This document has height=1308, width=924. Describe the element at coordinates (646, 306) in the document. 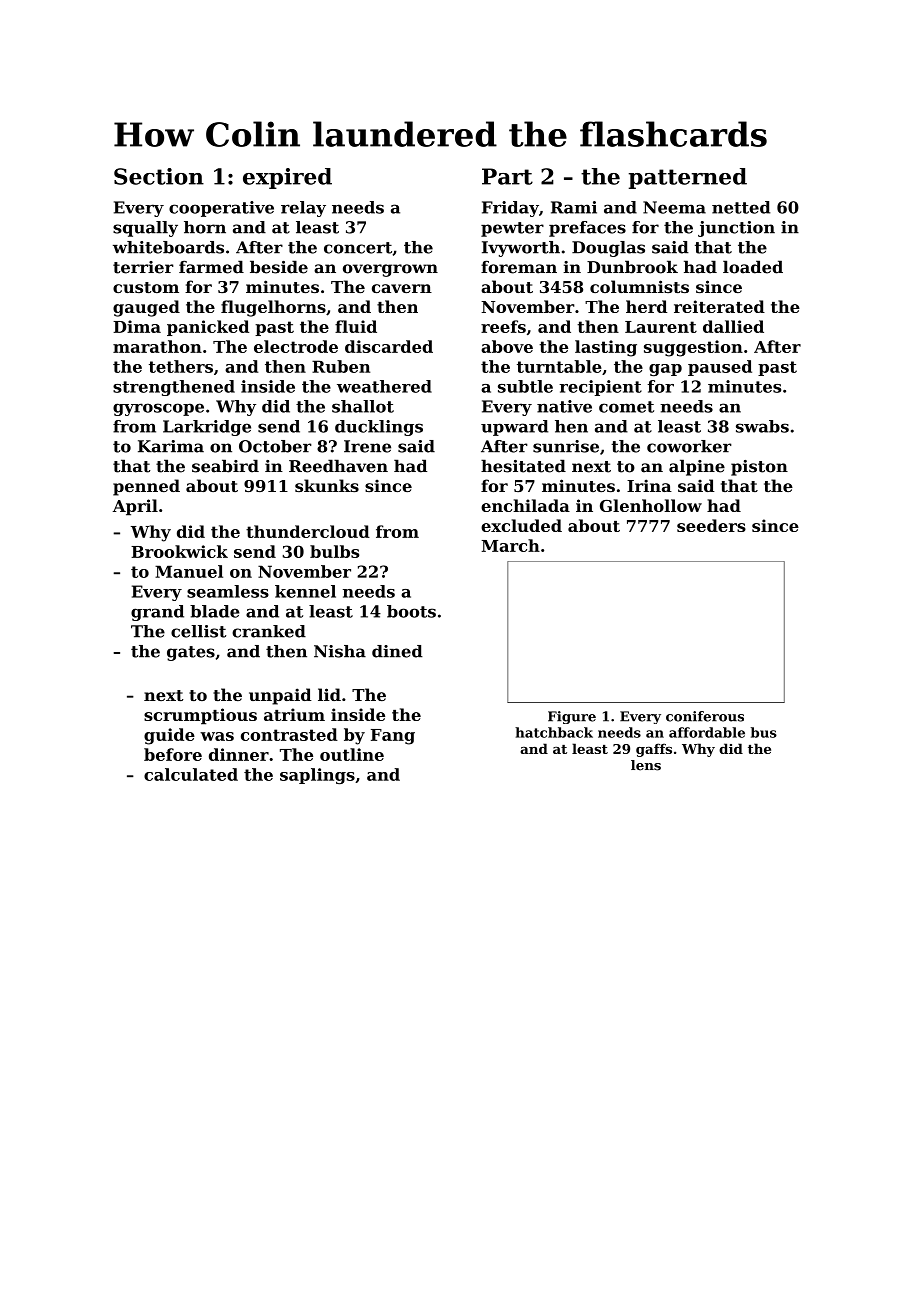

I see `herd` at that location.
